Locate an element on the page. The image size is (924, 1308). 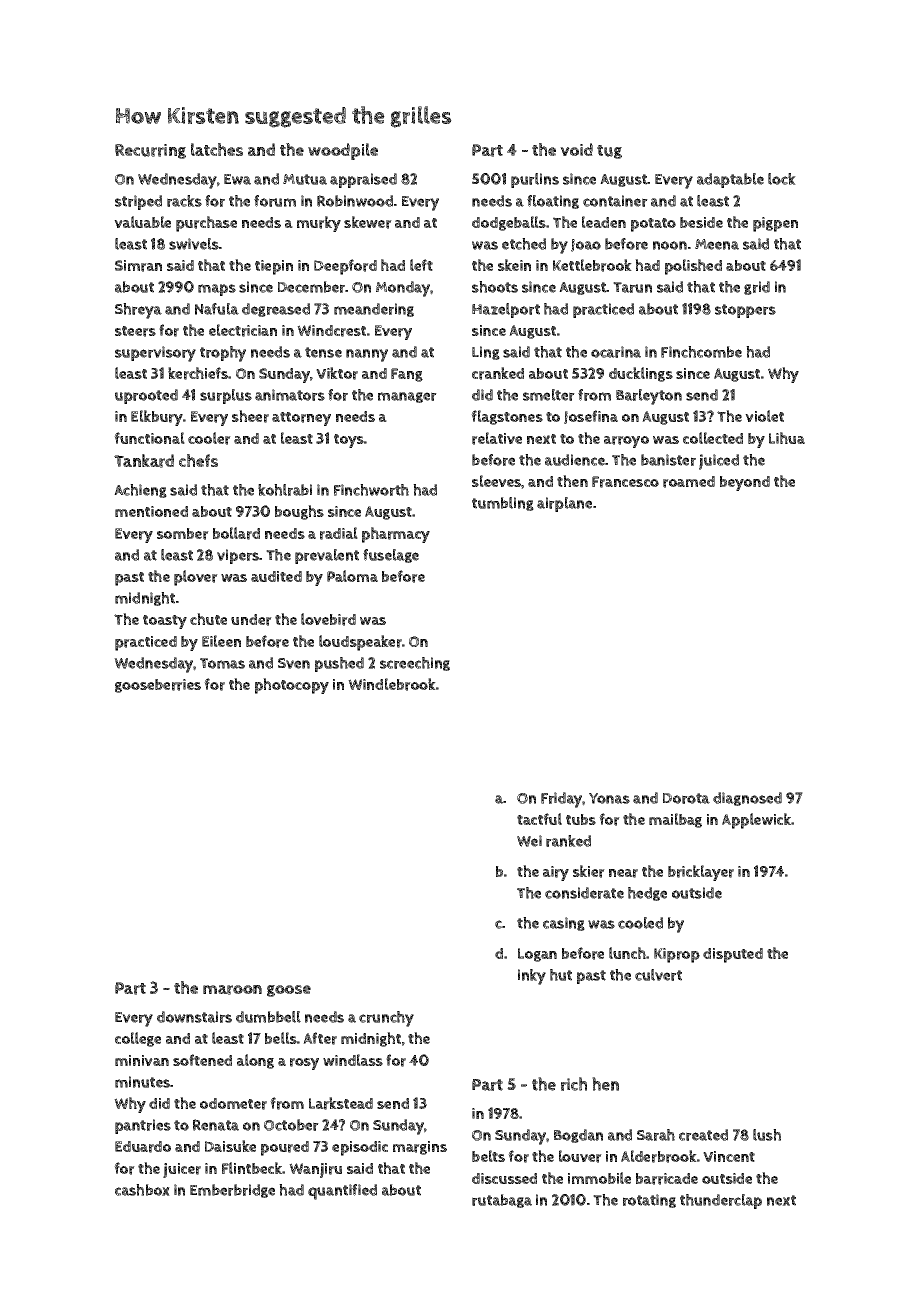
striped is located at coordinates (138, 202).
